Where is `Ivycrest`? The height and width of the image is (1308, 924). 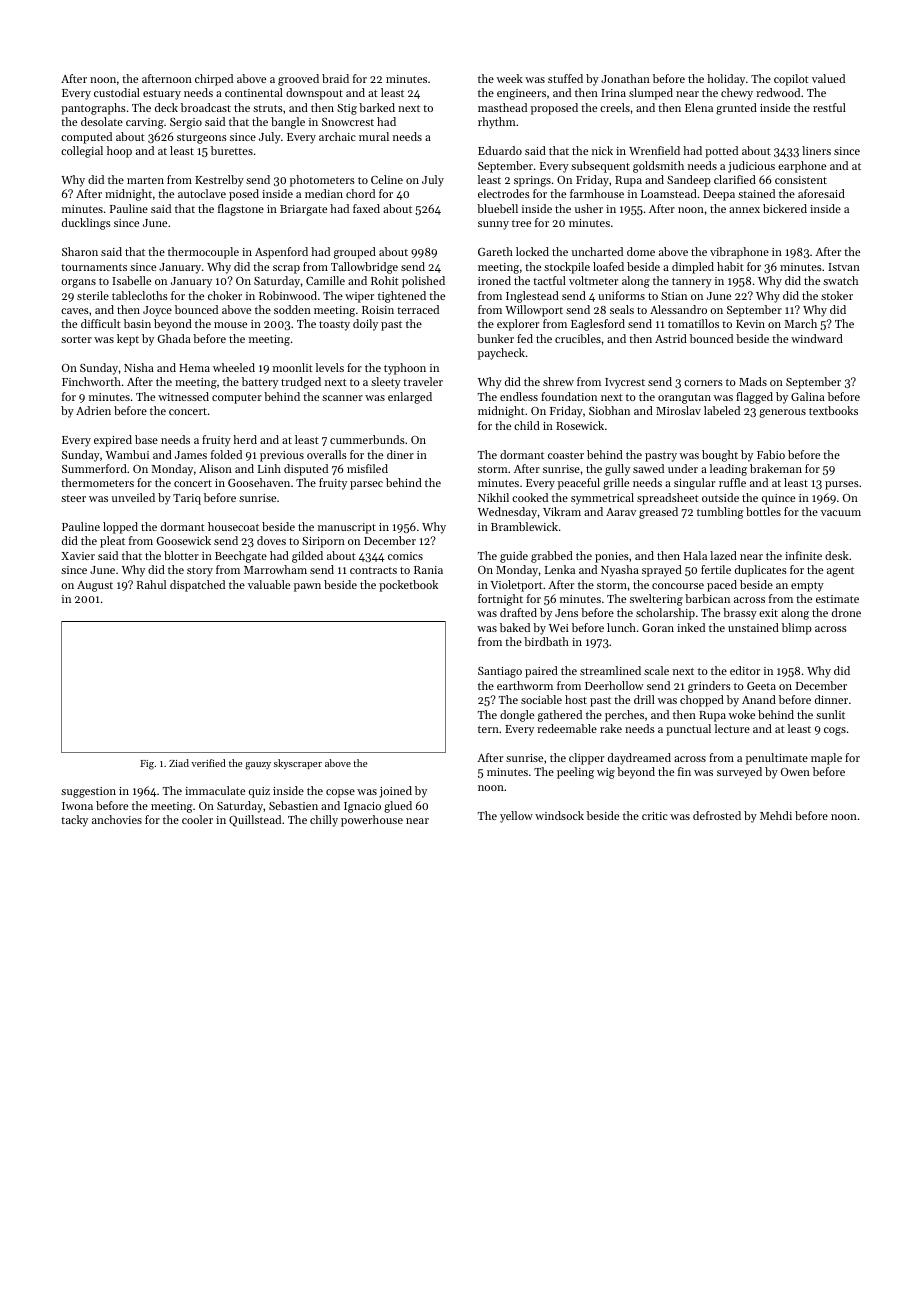 Ivycrest is located at coordinates (625, 383).
